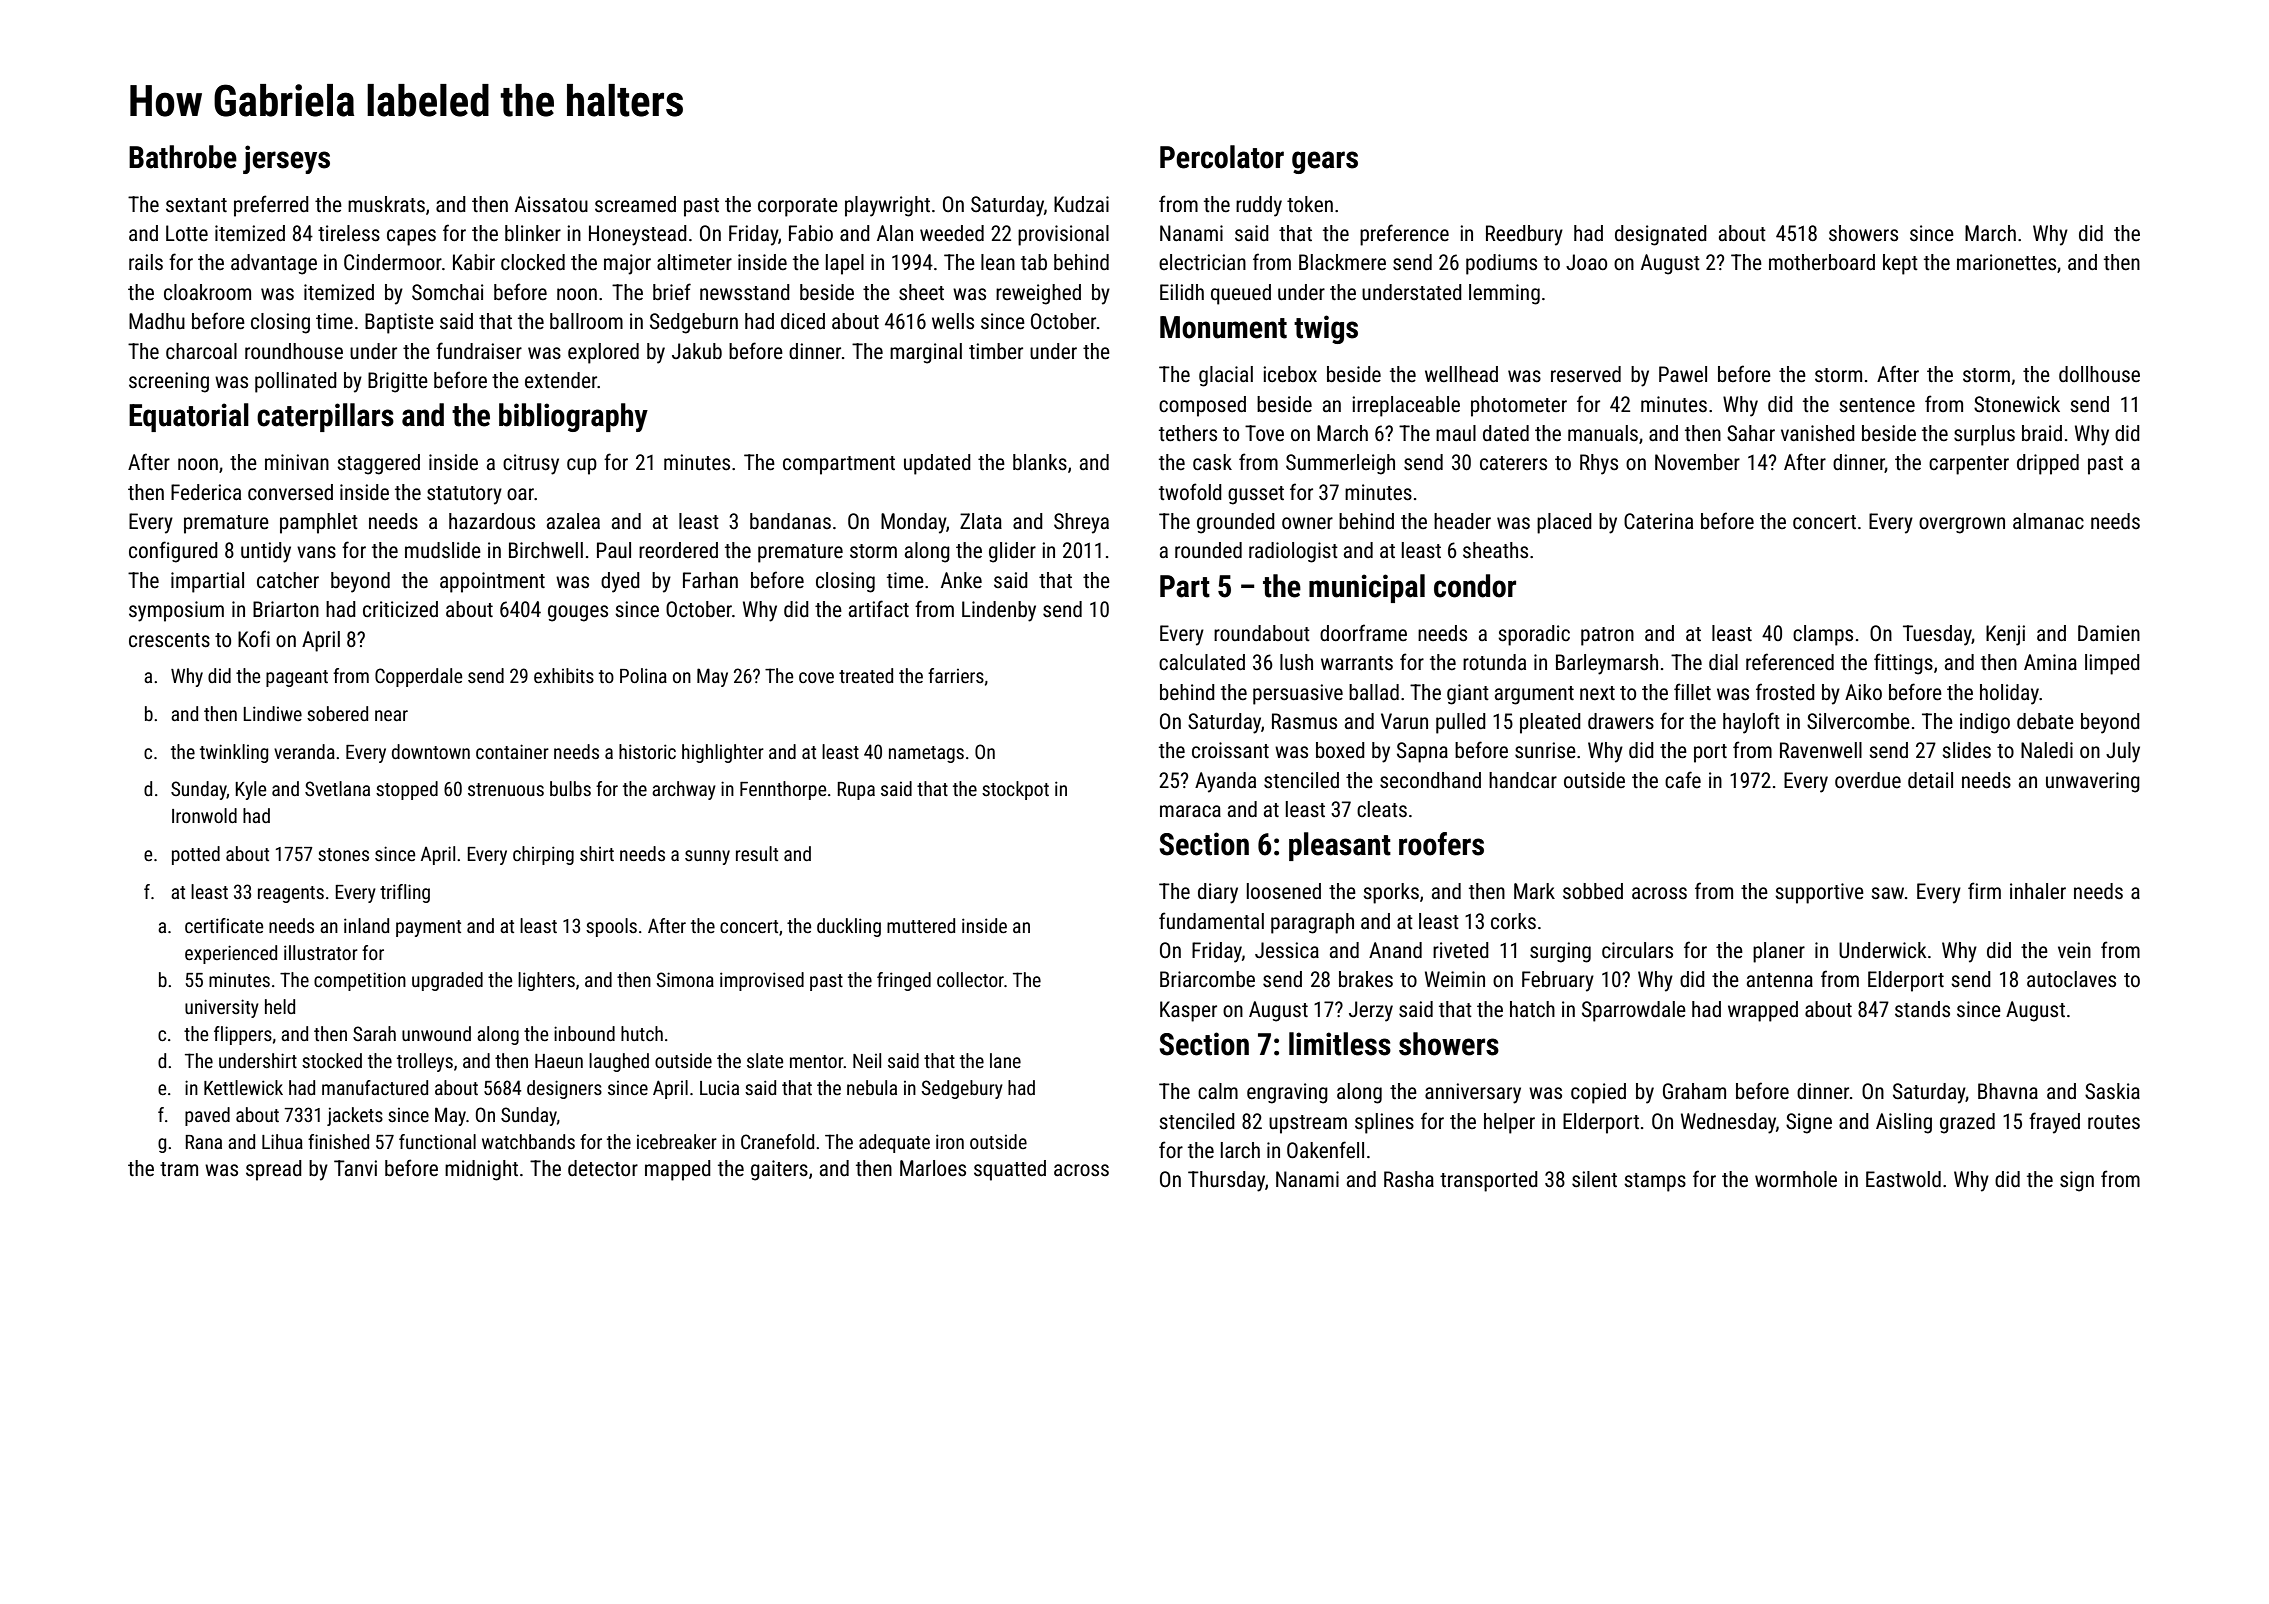  Describe the element at coordinates (2093, 782) in the page. I see `unwavering` at that location.
